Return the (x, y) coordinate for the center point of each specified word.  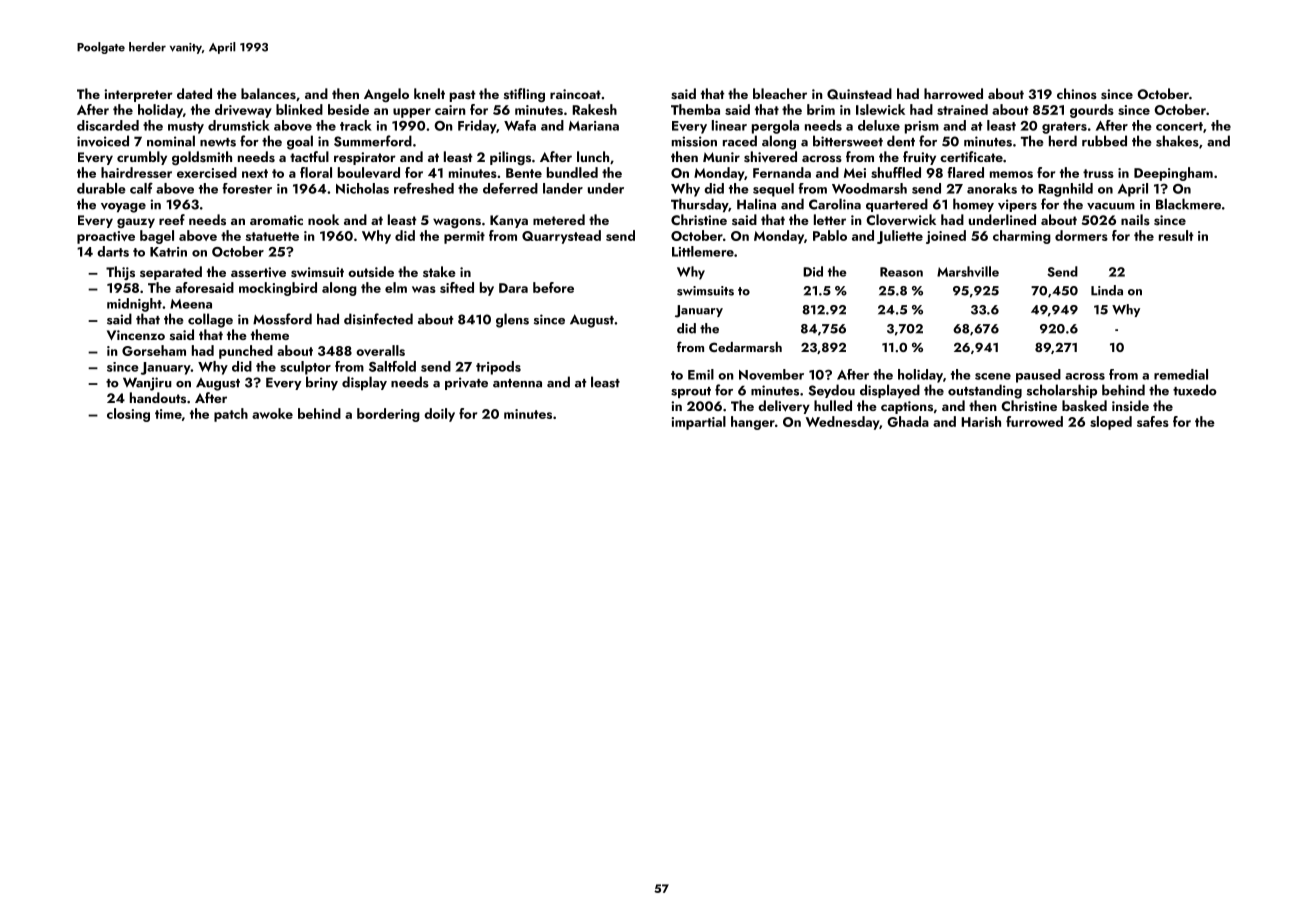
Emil (701, 374)
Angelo (386, 95)
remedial (1181, 374)
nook (323, 219)
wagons (457, 223)
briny (322, 383)
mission (694, 141)
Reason (901, 272)
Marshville (968, 271)
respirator (365, 158)
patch (231, 415)
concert (1179, 126)
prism (922, 127)
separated (171, 273)
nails (1135, 219)
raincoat (575, 94)
